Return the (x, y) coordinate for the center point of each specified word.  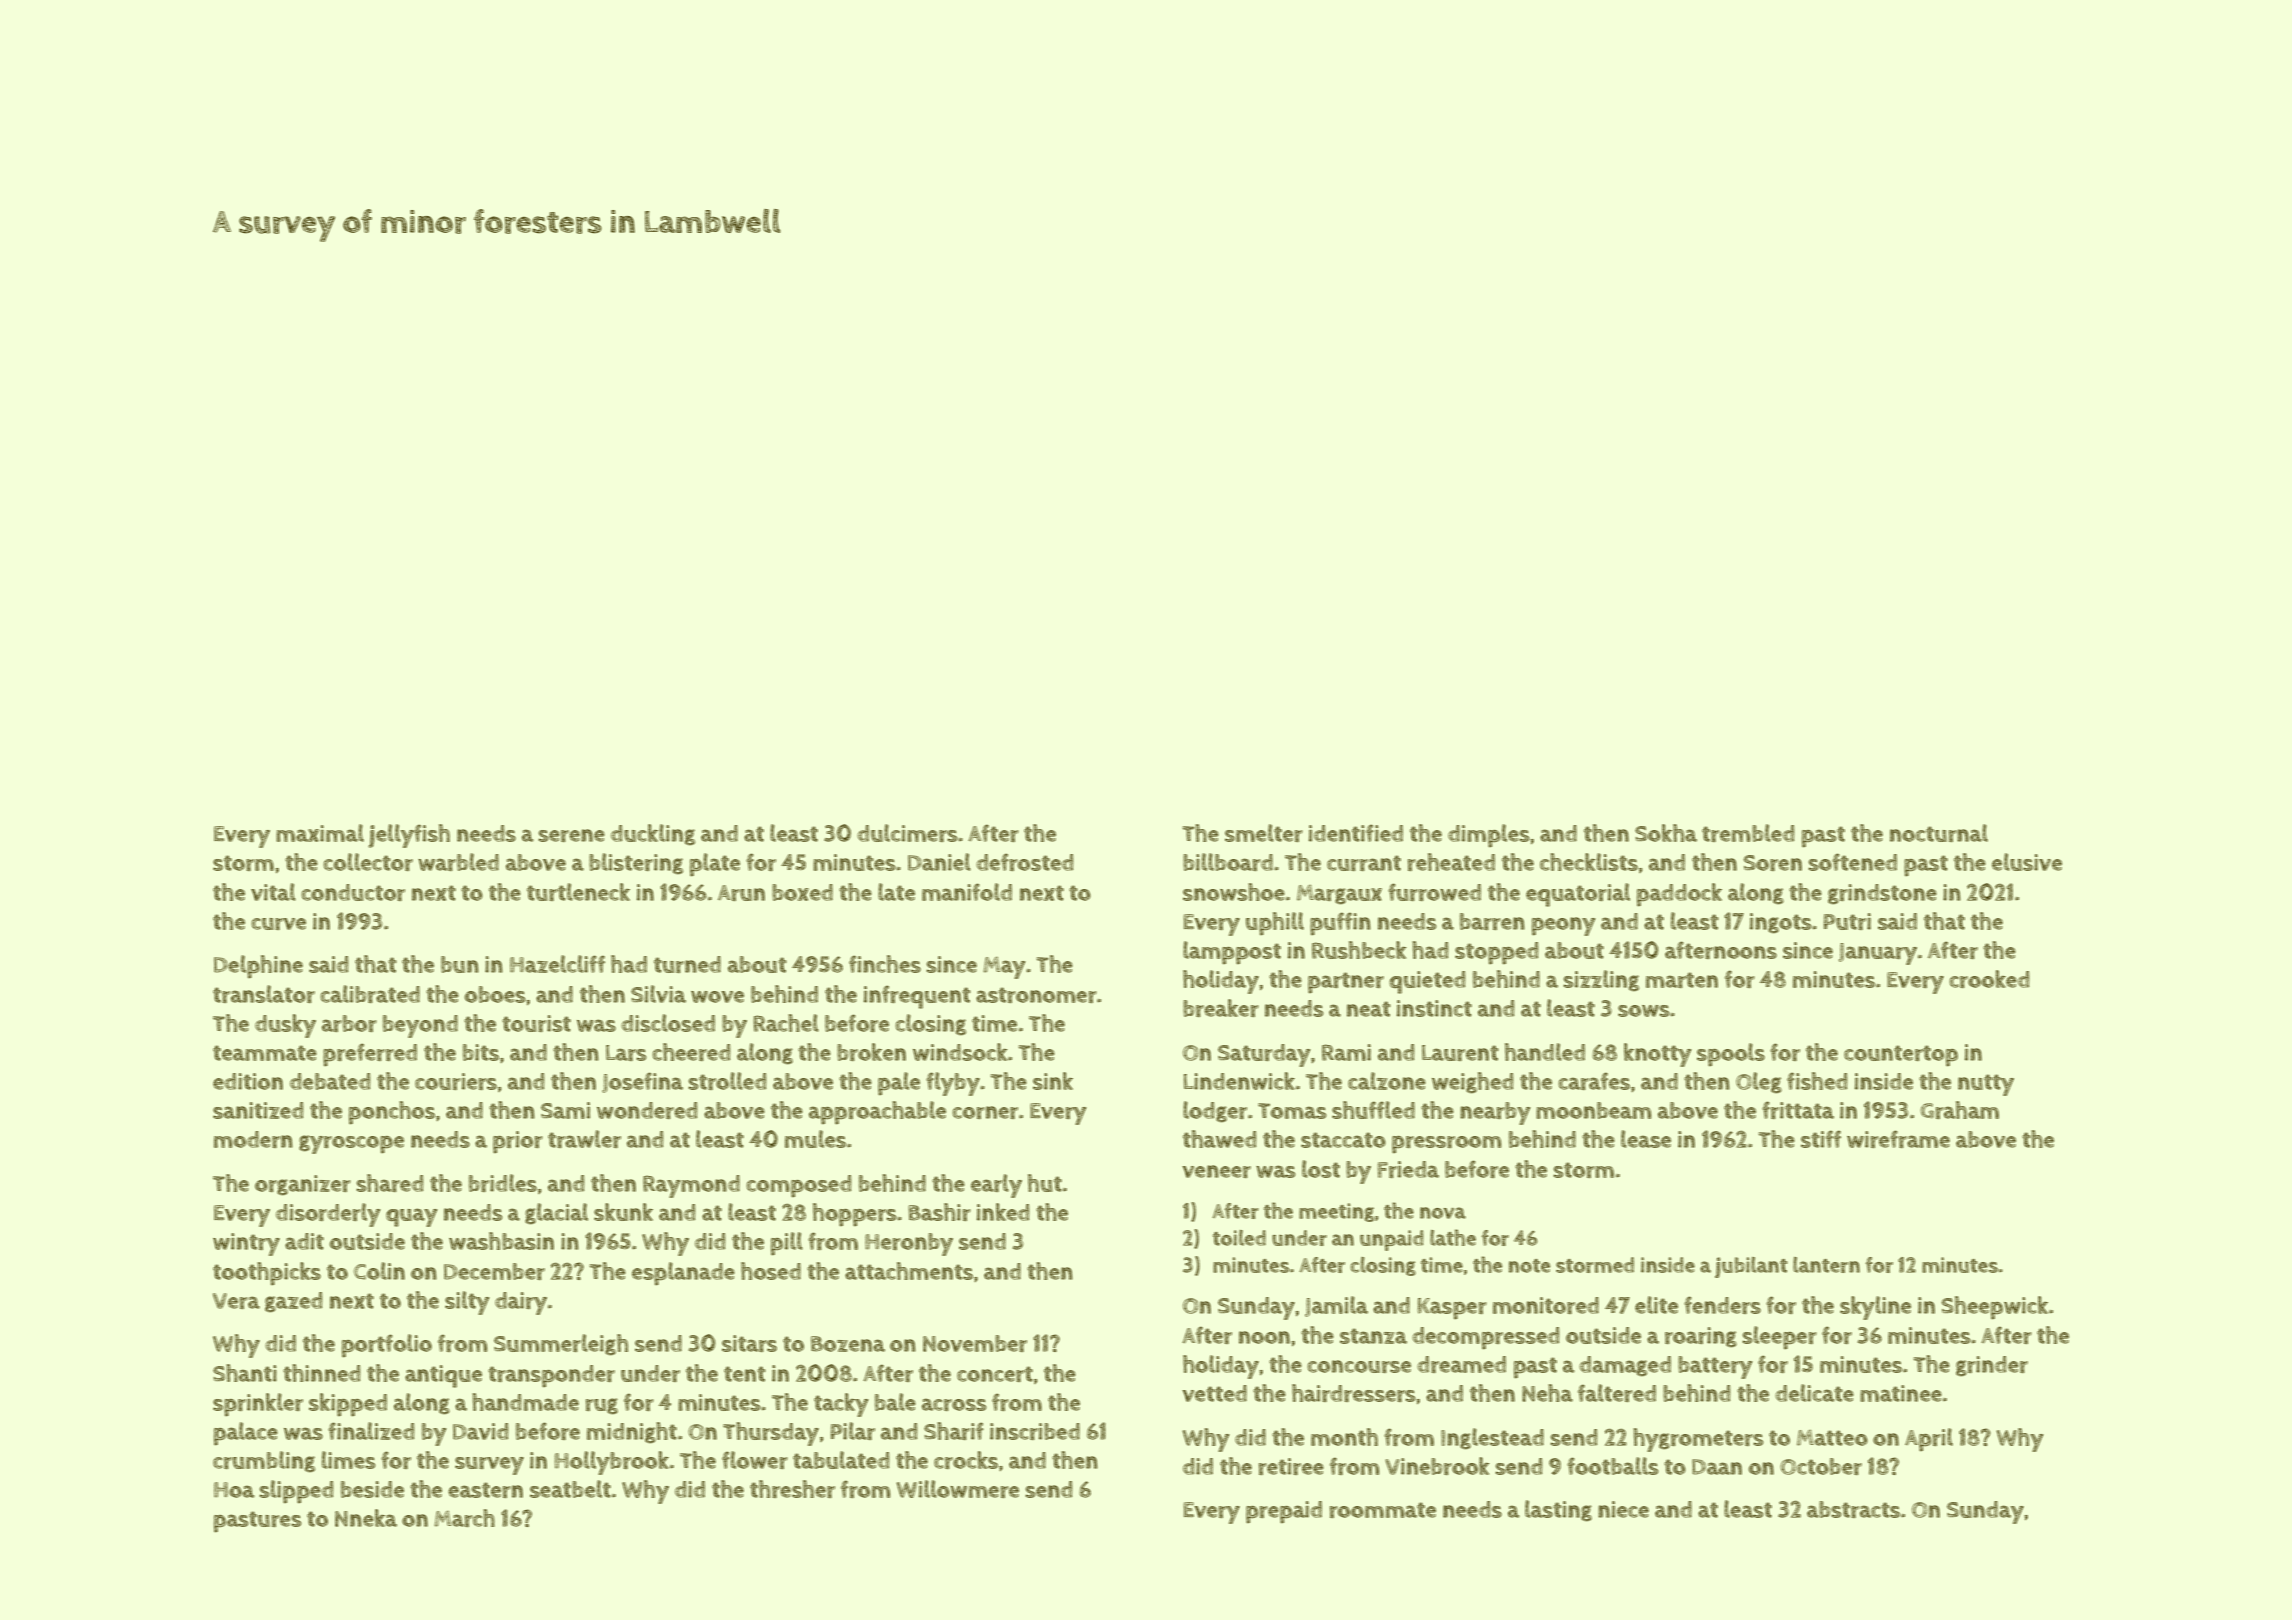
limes (349, 1460)
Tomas (1292, 1111)
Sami (565, 1110)
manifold (967, 892)
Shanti (245, 1373)
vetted (1214, 1393)
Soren (1772, 863)
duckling (653, 834)
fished (1817, 1081)
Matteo (1832, 1438)
